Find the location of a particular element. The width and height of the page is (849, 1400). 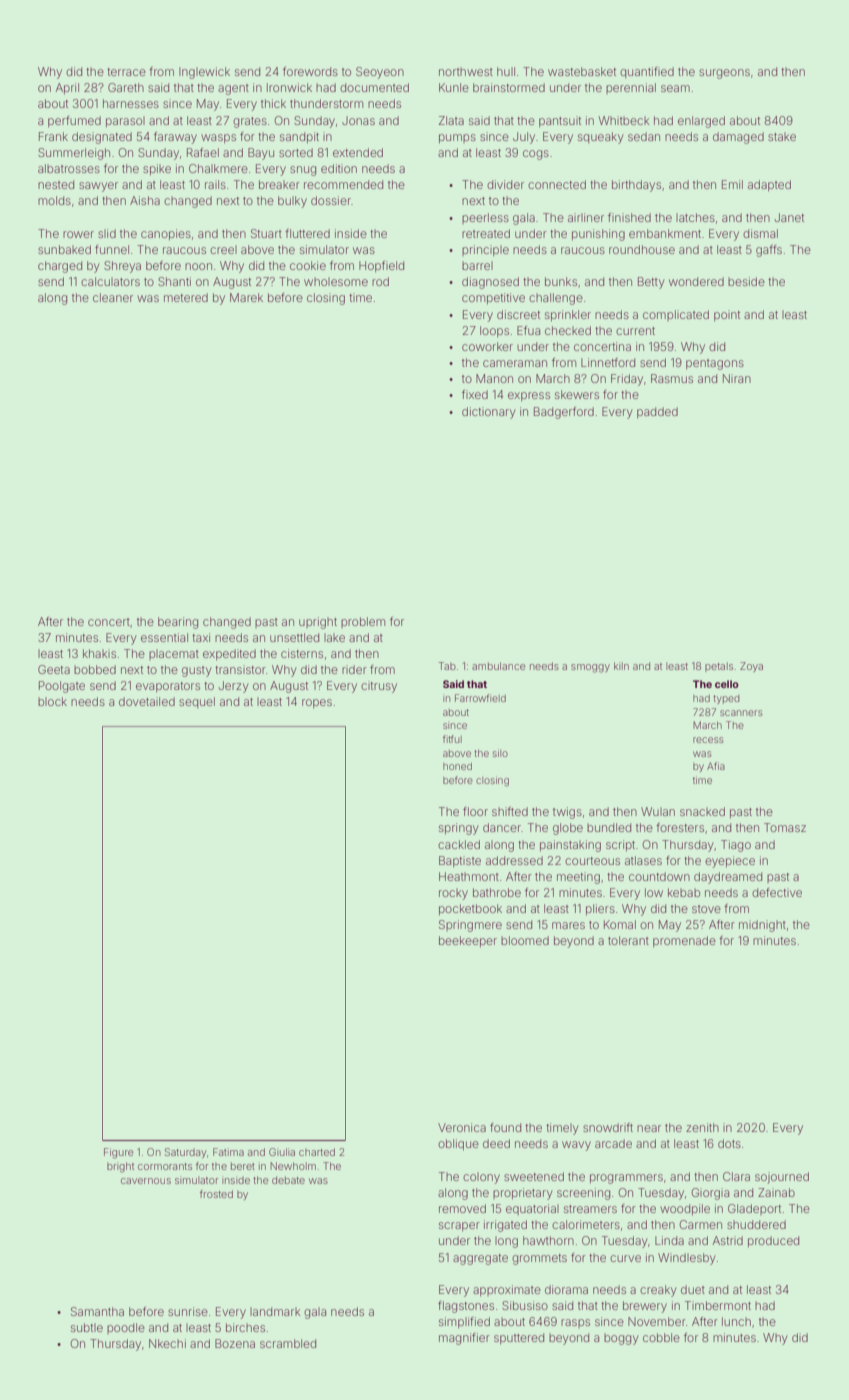

divider is located at coordinates (505, 184).
